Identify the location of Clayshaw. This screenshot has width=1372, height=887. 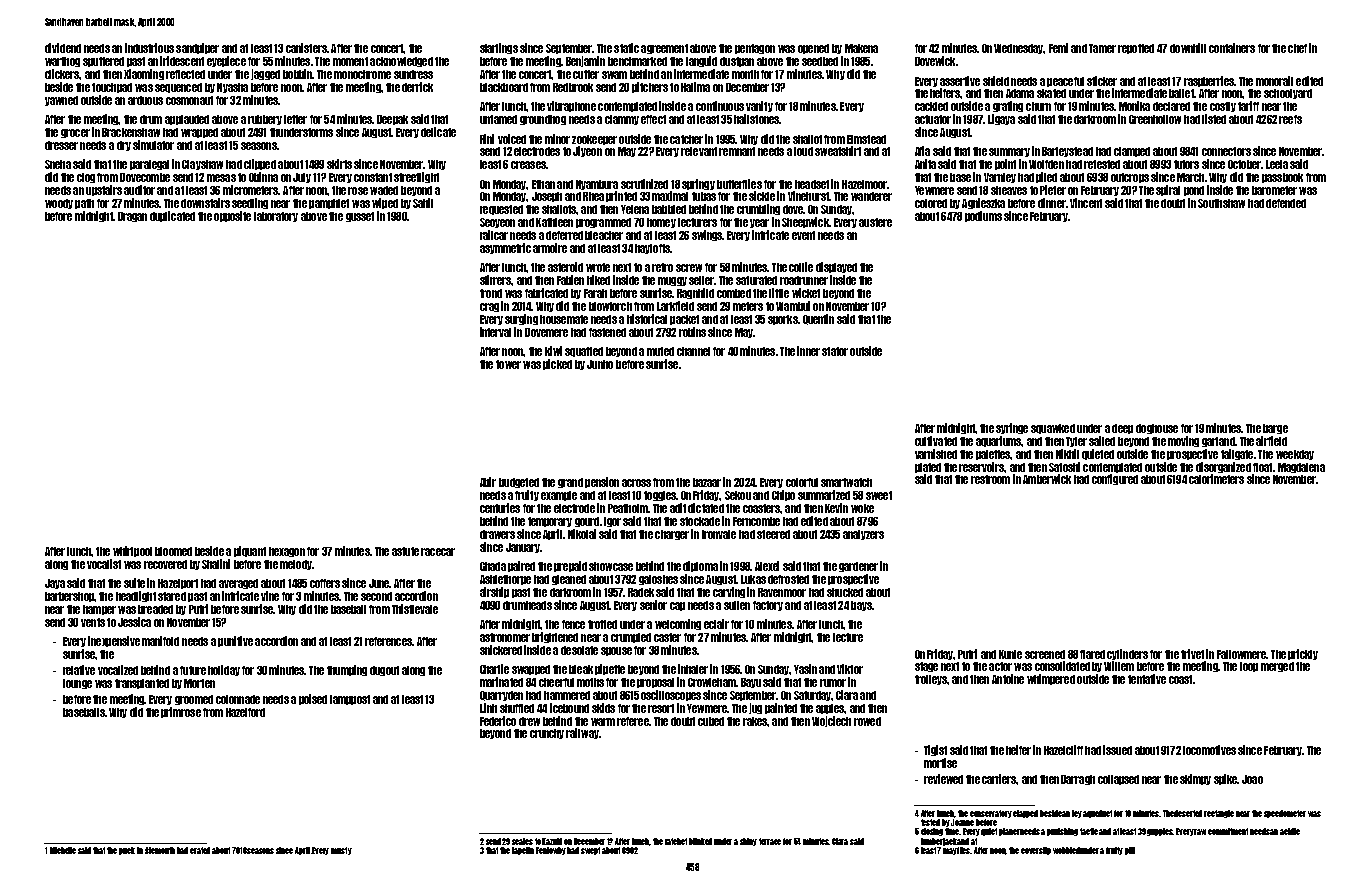
(202, 165).
